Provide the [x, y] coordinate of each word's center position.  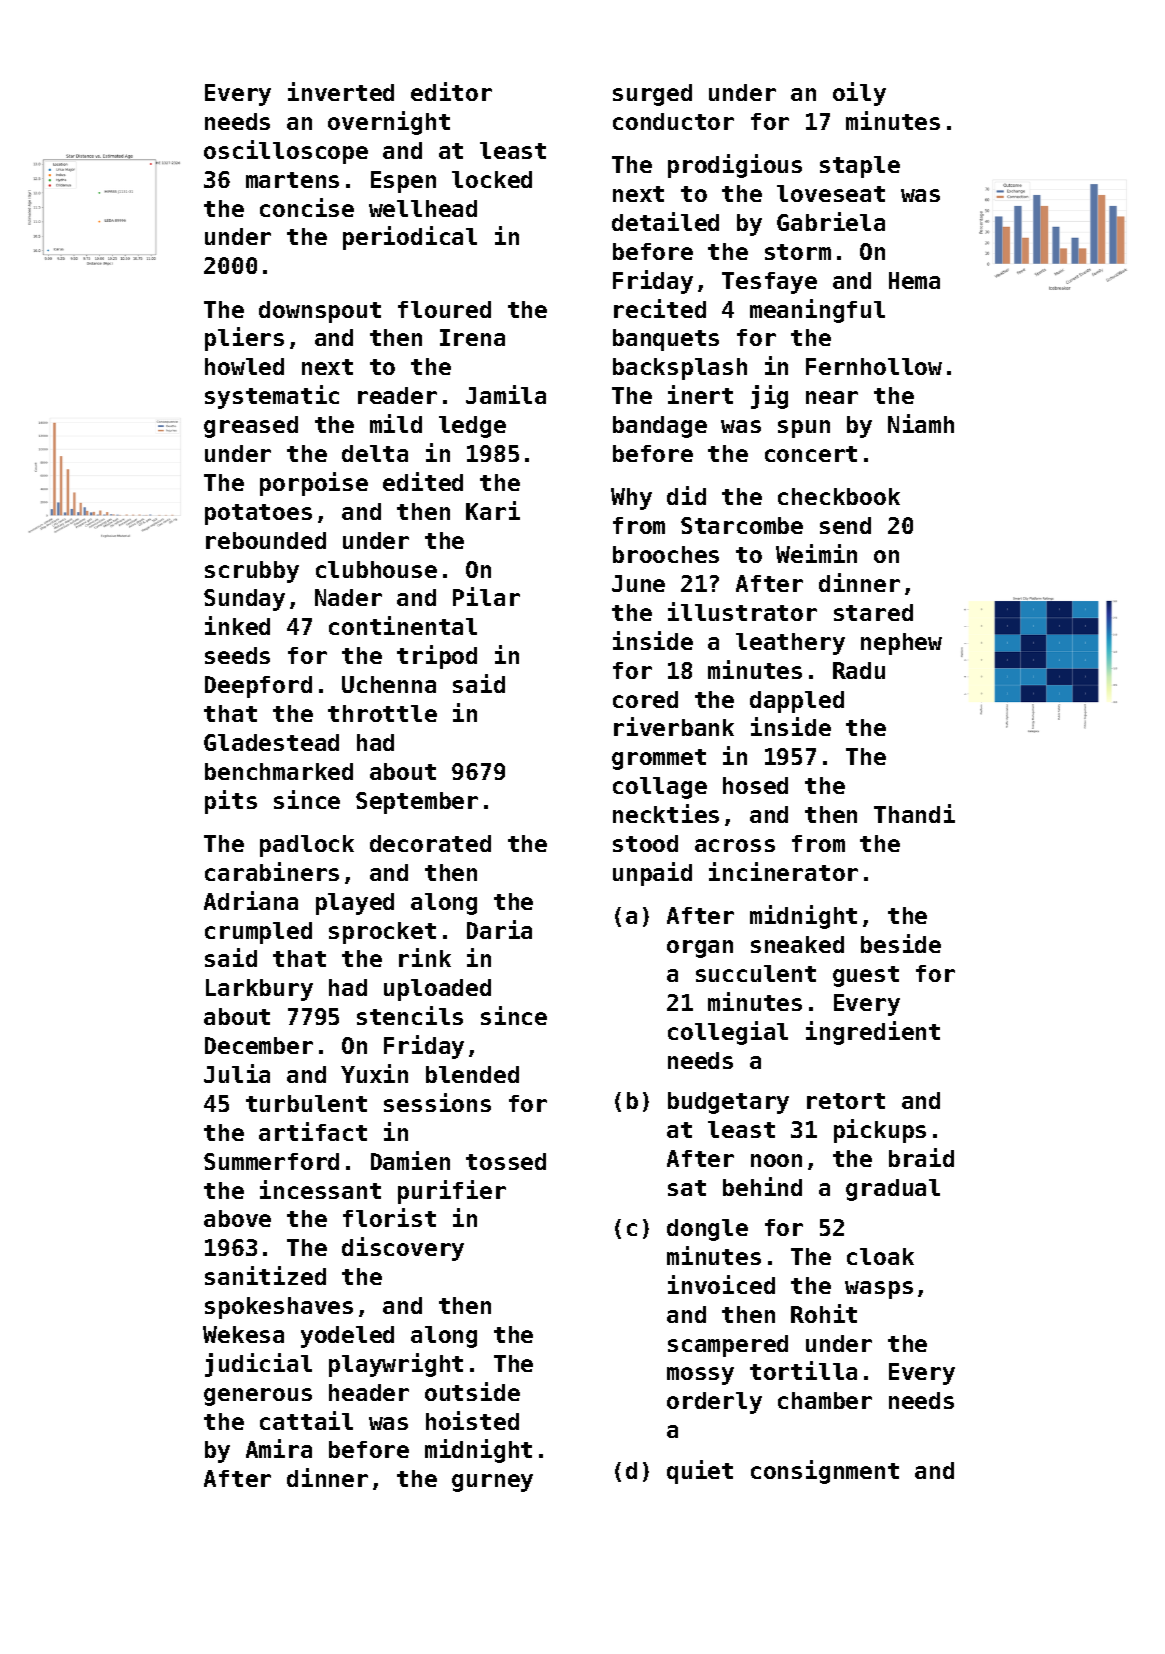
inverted [341, 91]
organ [700, 949]
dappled [797, 702]
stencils [410, 1015]
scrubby [252, 572]
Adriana [251, 900]
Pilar [486, 596]
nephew [901, 644]
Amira [279, 1448]
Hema [914, 280]
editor [451, 91]
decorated [430, 843]
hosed [755, 785]
